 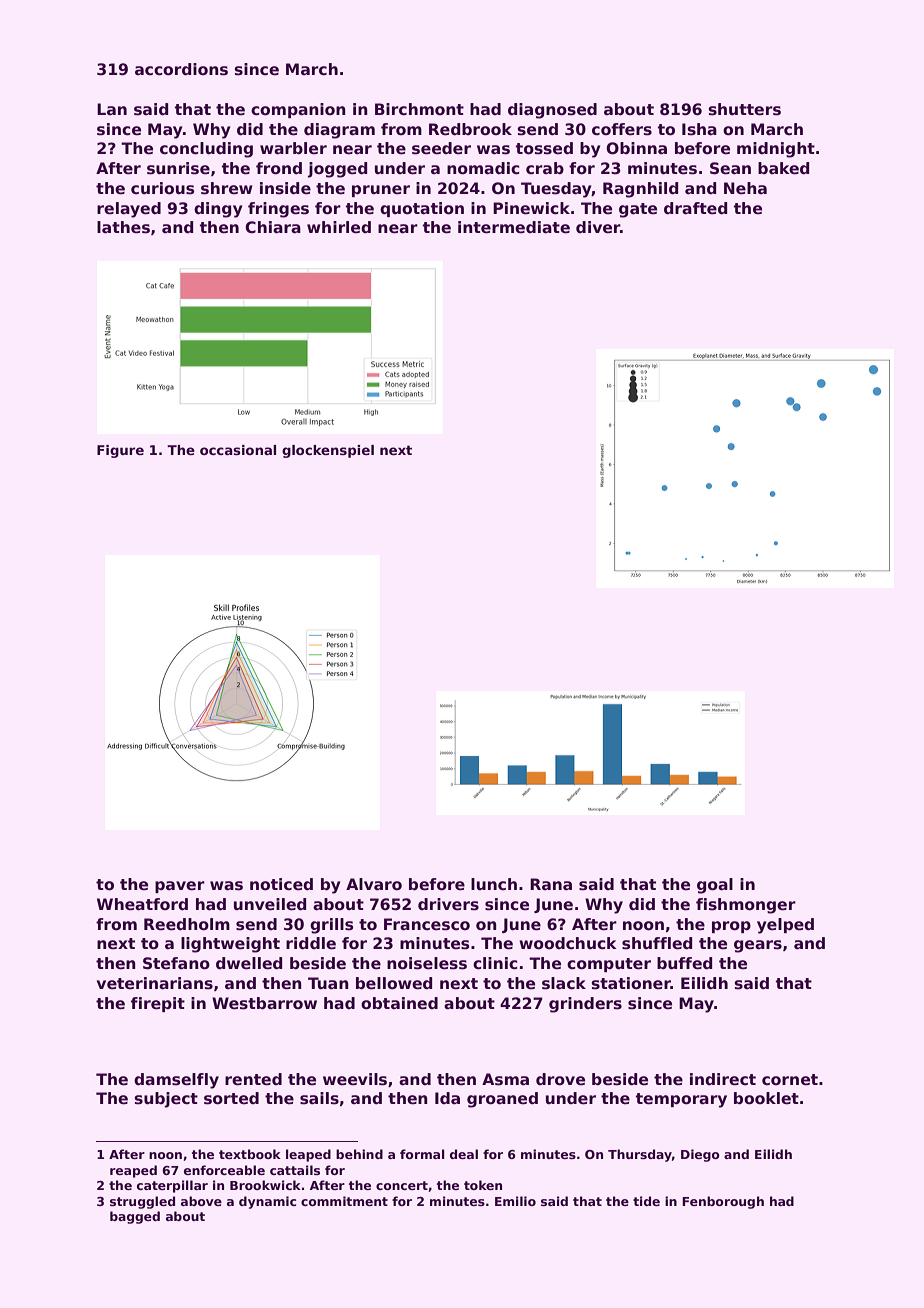 I want to click on bagged, so click(x=135, y=1217).
